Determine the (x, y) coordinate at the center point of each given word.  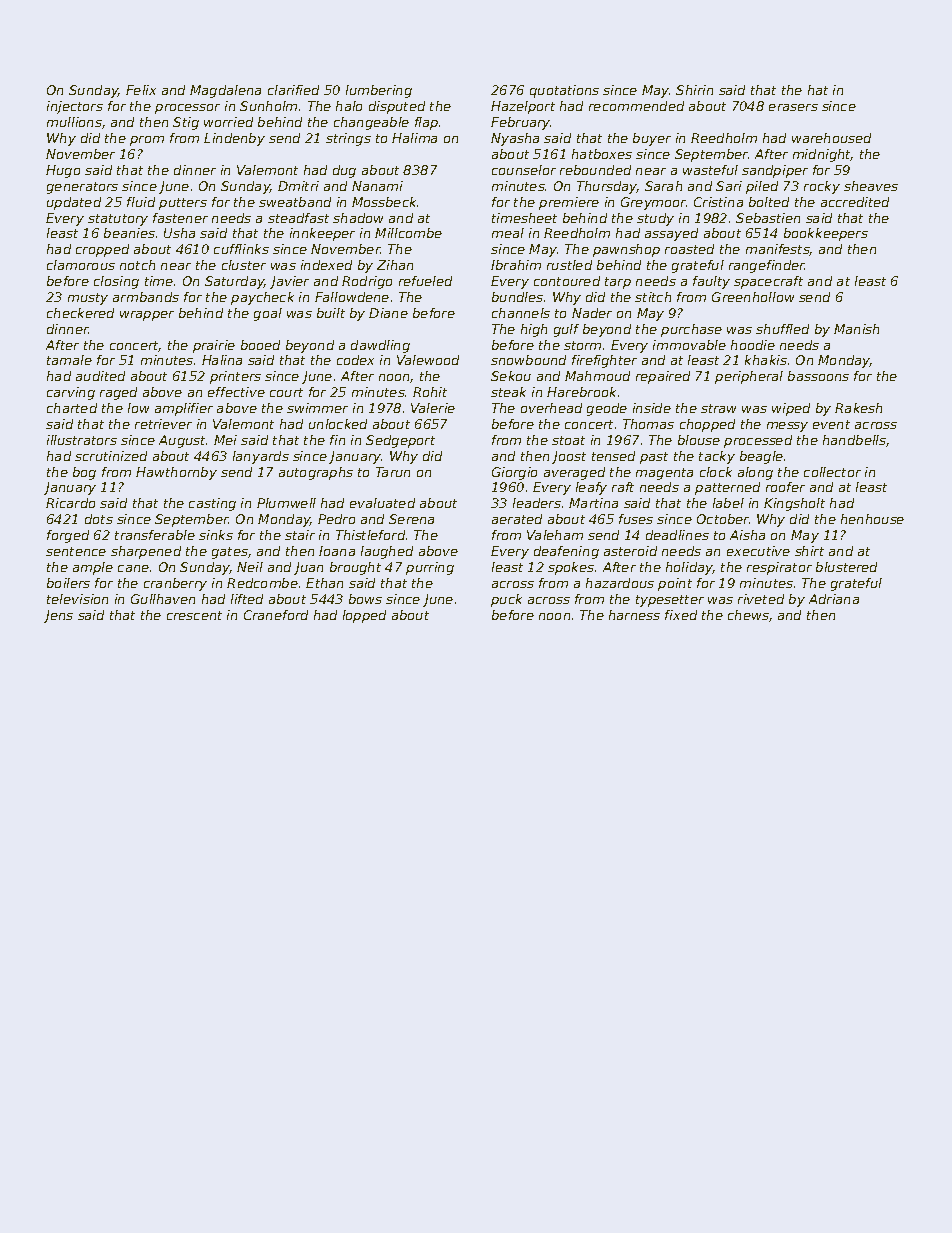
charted (72, 408)
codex (355, 360)
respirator (779, 568)
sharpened (146, 552)
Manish (856, 329)
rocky (822, 187)
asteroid (630, 551)
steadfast (298, 218)
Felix (141, 90)
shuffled (782, 329)
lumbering (379, 91)
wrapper (147, 316)
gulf (566, 330)
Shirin (694, 90)
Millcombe (408, 233)
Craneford (276, 615)
